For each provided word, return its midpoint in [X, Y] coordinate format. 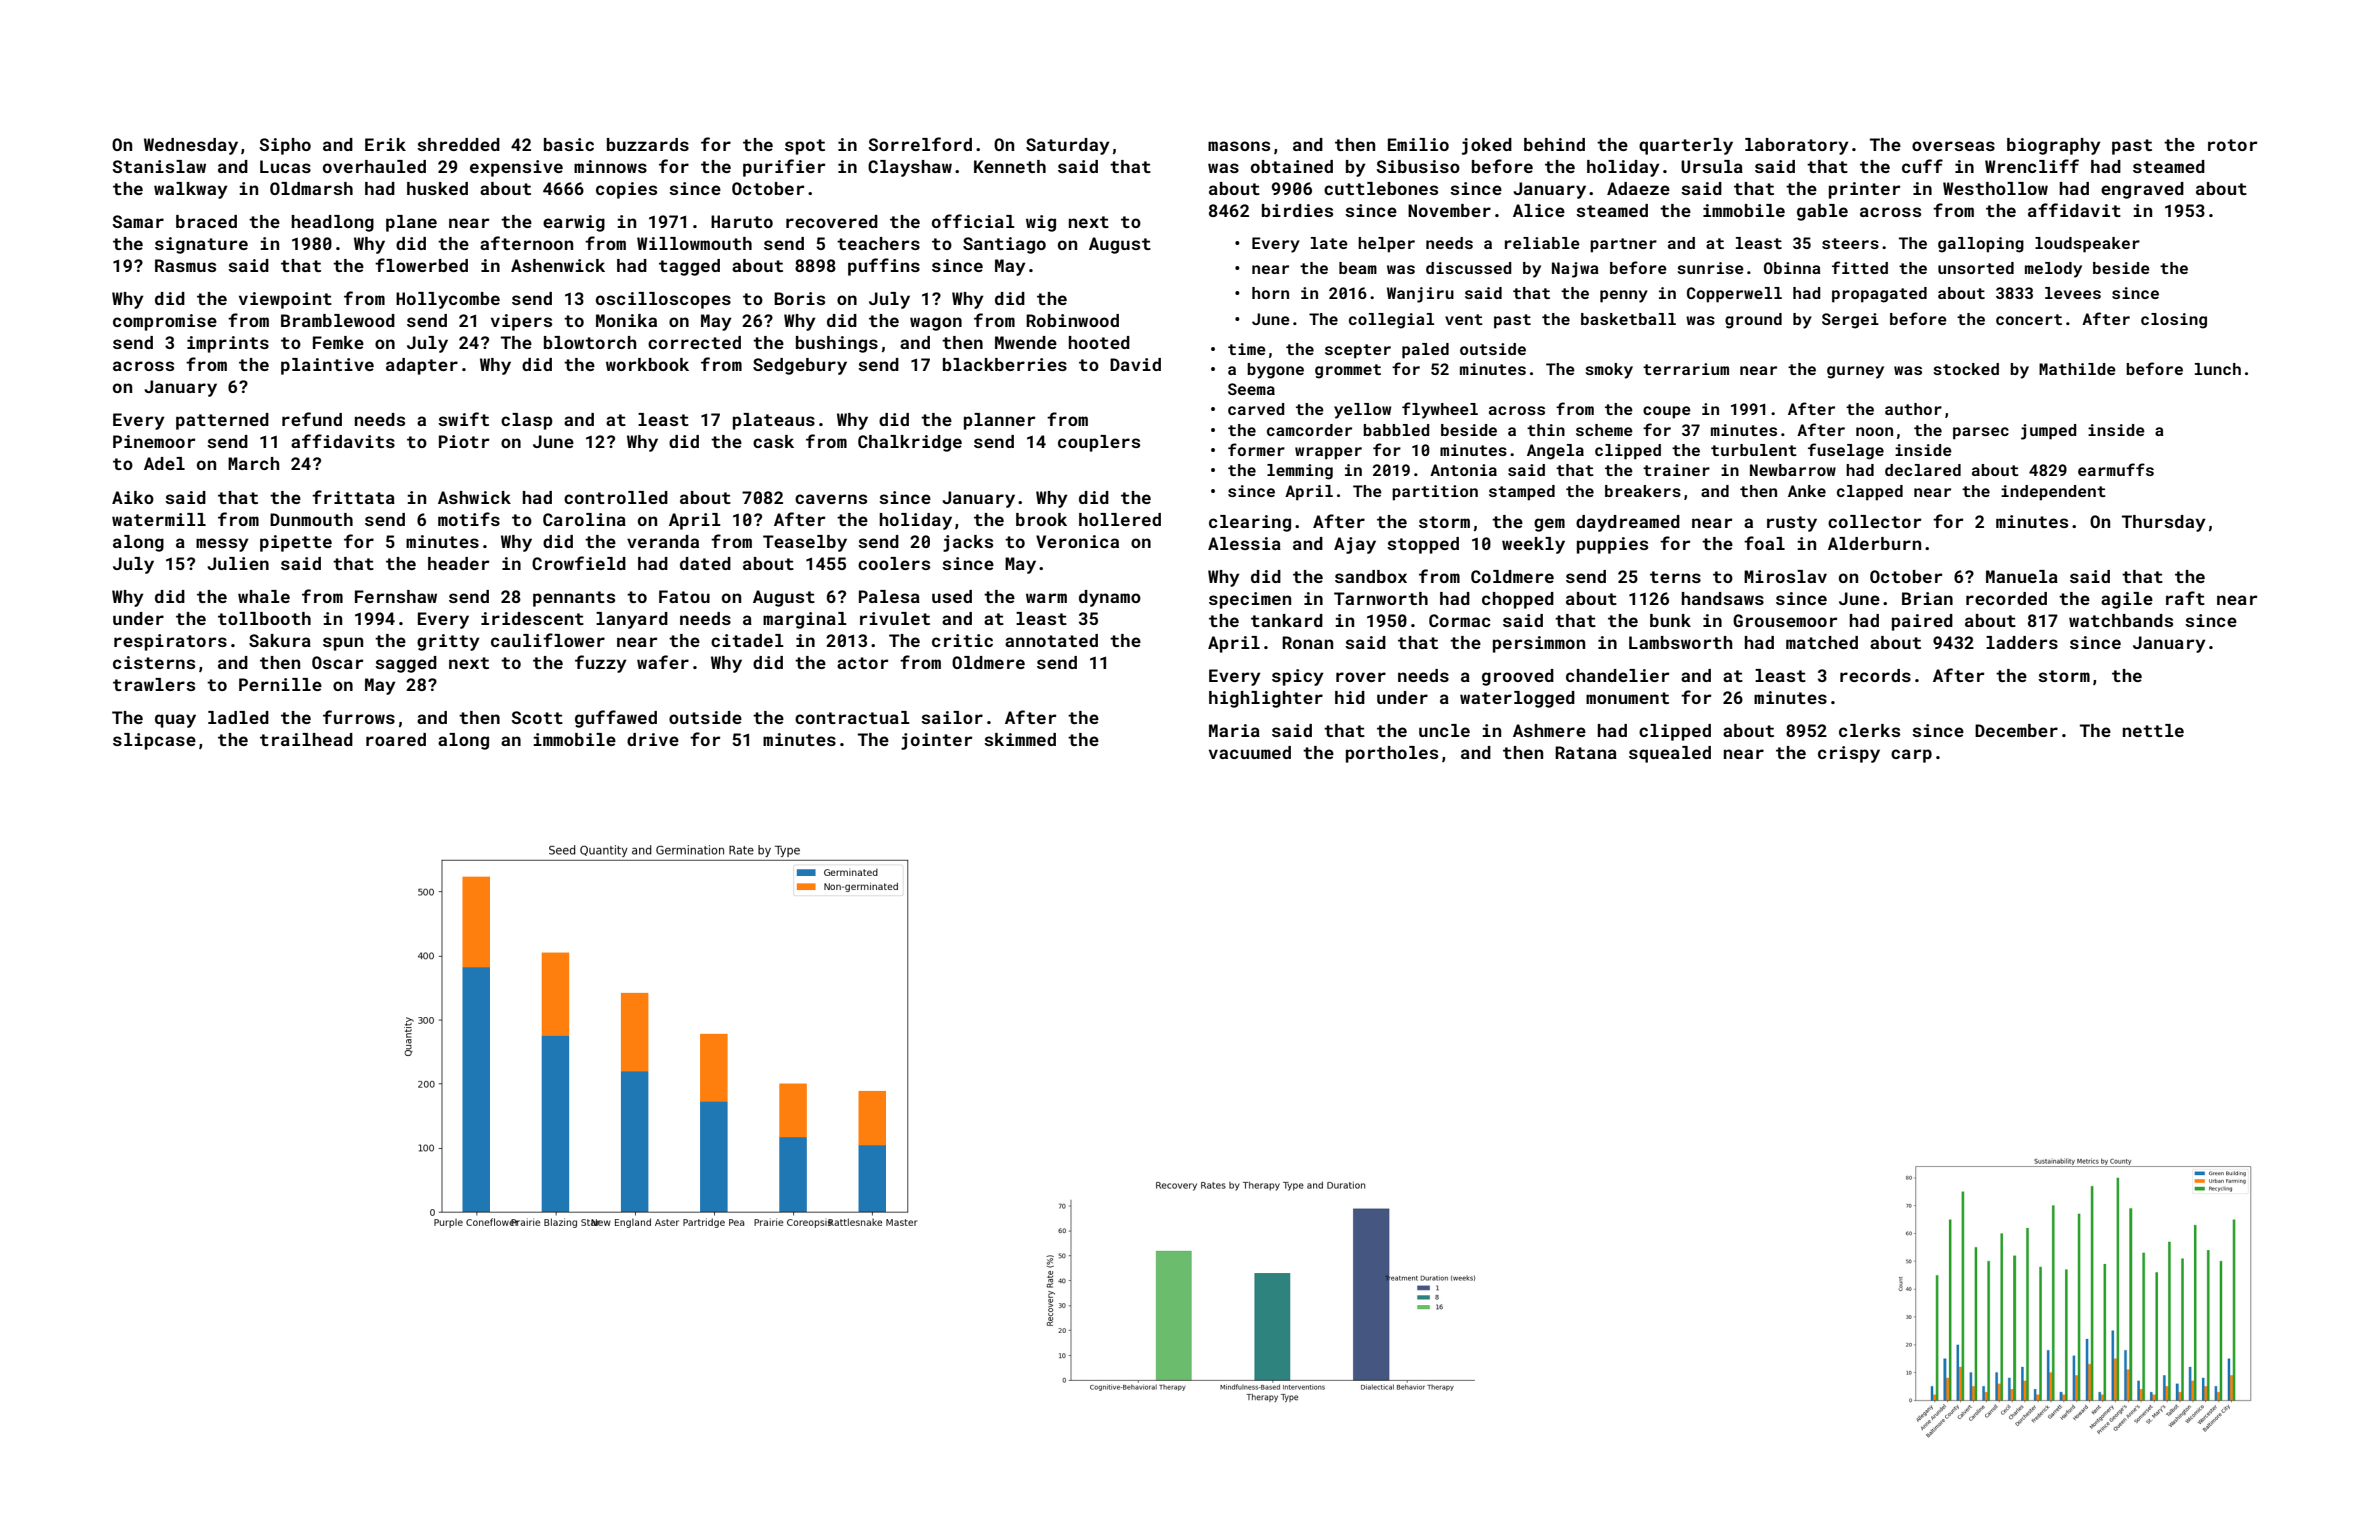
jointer [936, 741]
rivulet [895, 618]
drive [653, 739]
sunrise [1710, 268]
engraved [2142, 190]
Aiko [133, 497]
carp [1911, 756]
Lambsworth [1681, 642]
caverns [831, 499]
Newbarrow [1793, 470]
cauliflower [548, 640]
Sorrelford [920, 144]
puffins [884, 267]
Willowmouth [694, 243]
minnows [610, 166]
